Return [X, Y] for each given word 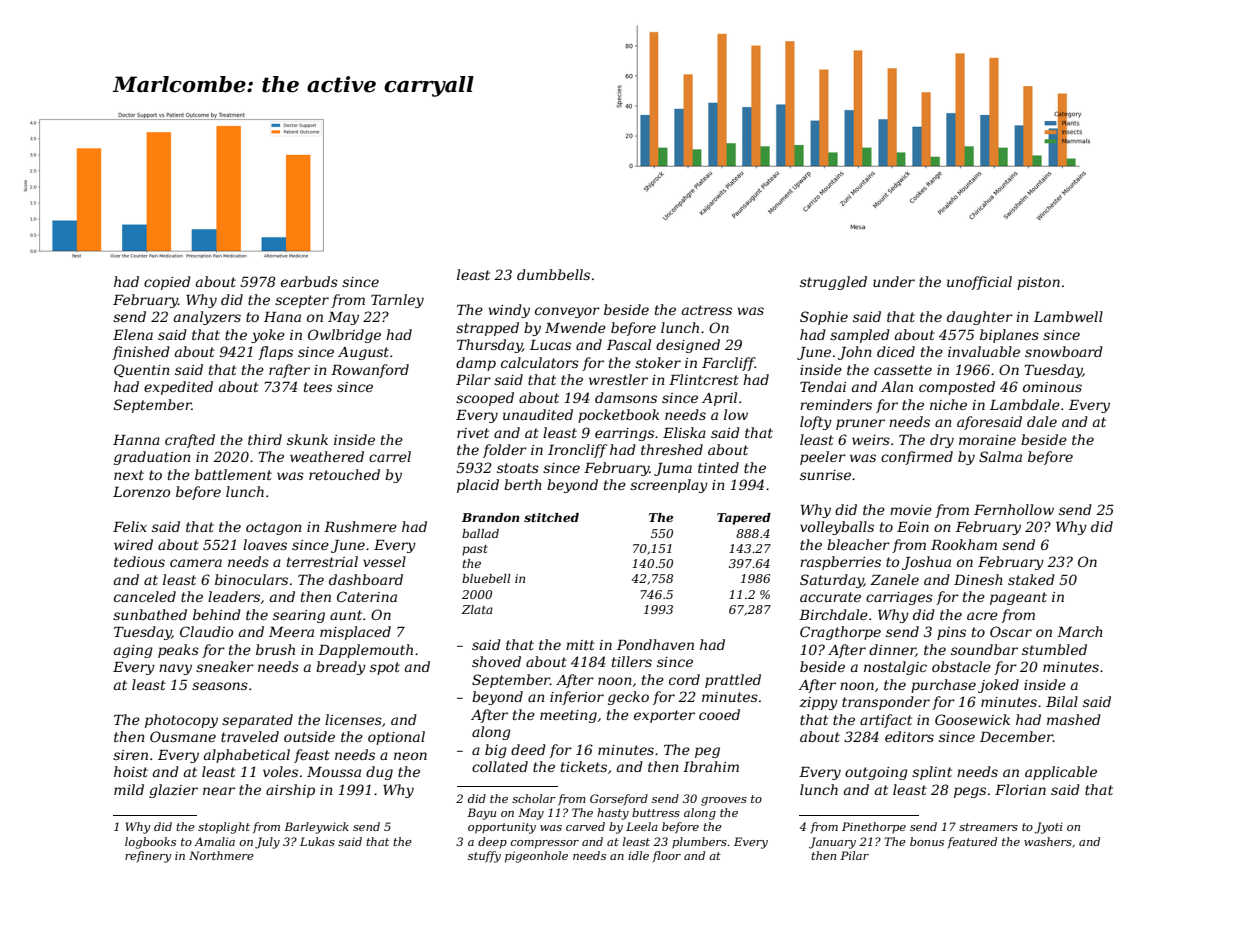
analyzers [207, 318]
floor [666, 857]
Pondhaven [655, 644]
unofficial [979, 283]
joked [998, 686]
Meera [291, 632]
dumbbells [553, 274]
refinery [148, 857]
